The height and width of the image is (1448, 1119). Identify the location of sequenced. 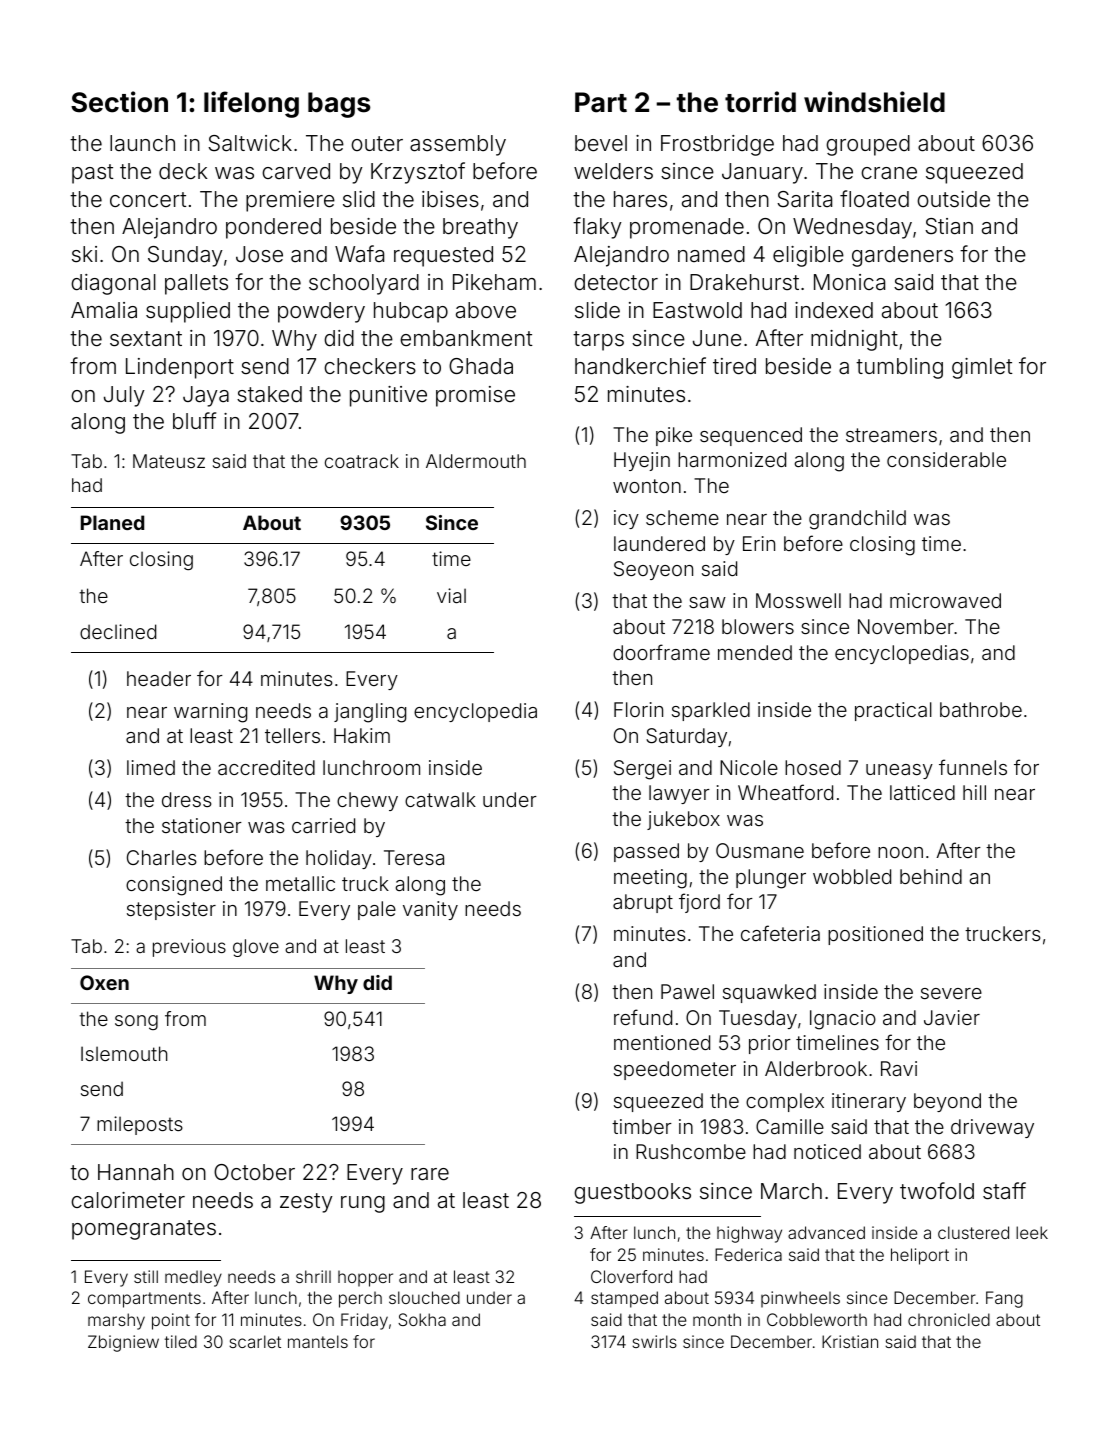
(751, 436).
